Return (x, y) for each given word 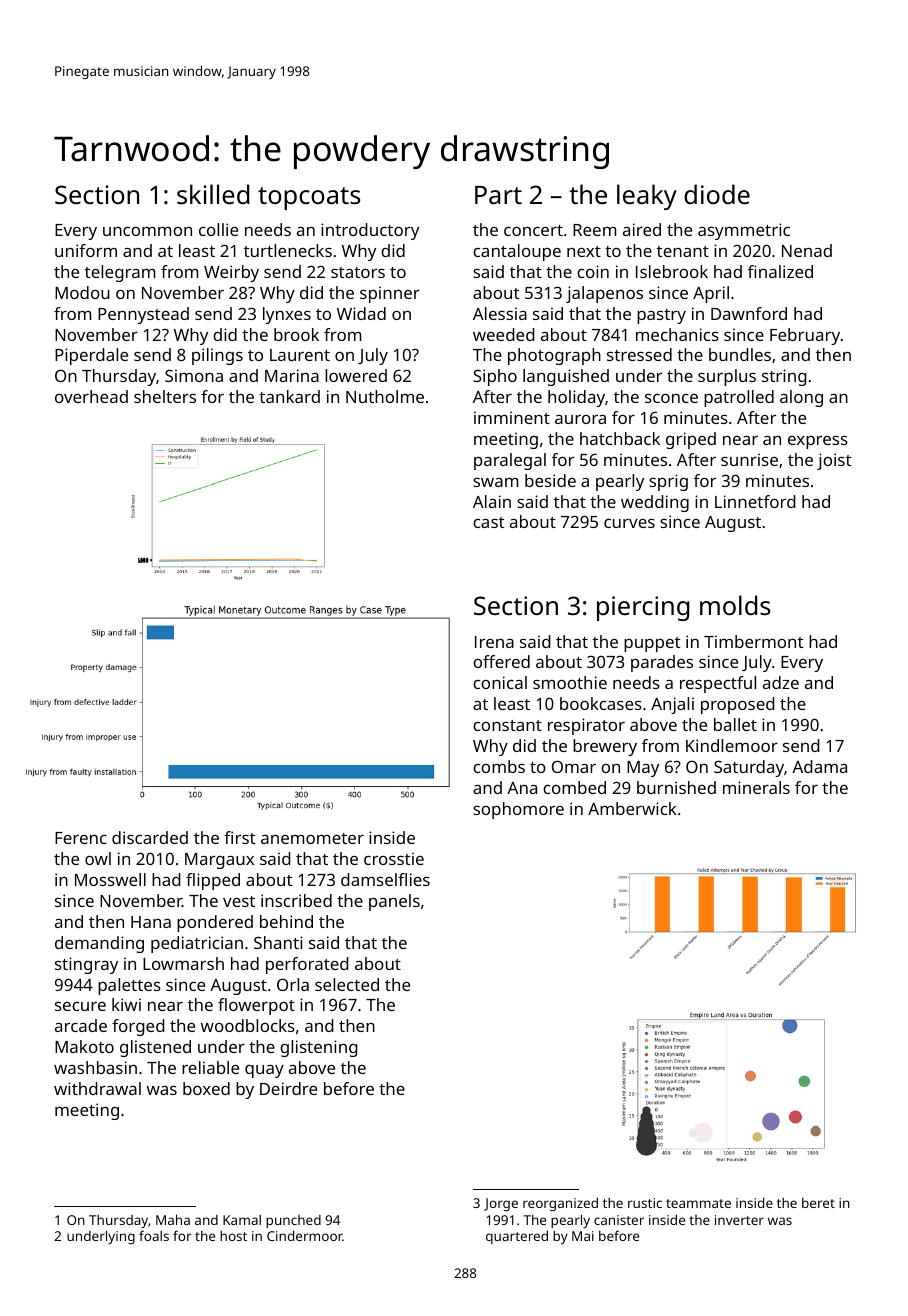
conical (500, 682)
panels (394, 902)
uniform (86, 250)
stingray (86, 965)
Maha (173, 1219)
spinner (390, 294)
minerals (756, 787)
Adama (819, 766)
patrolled (739, 398)
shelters (165, 396)
